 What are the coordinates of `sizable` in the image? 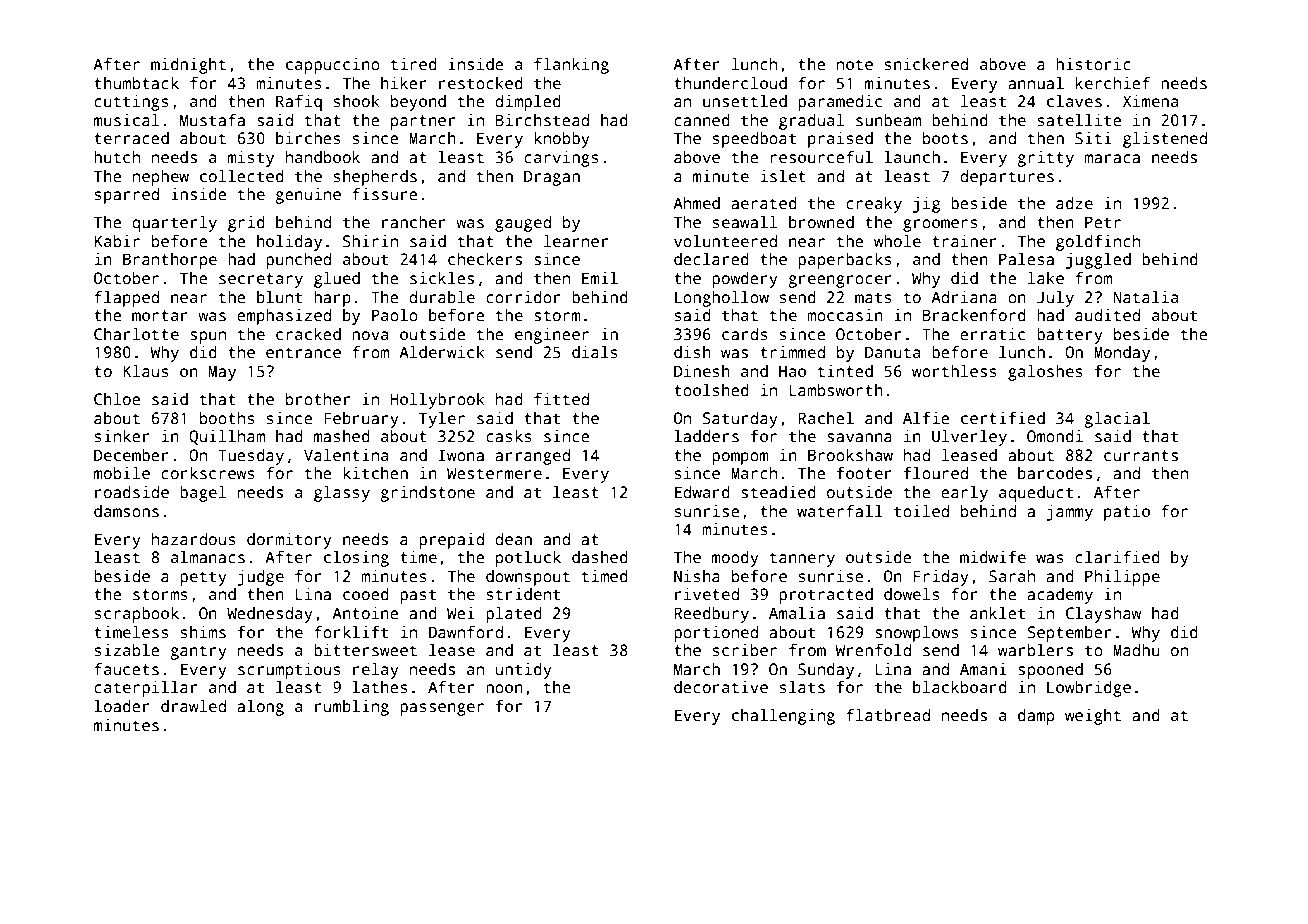 It's located at (127, 650).
